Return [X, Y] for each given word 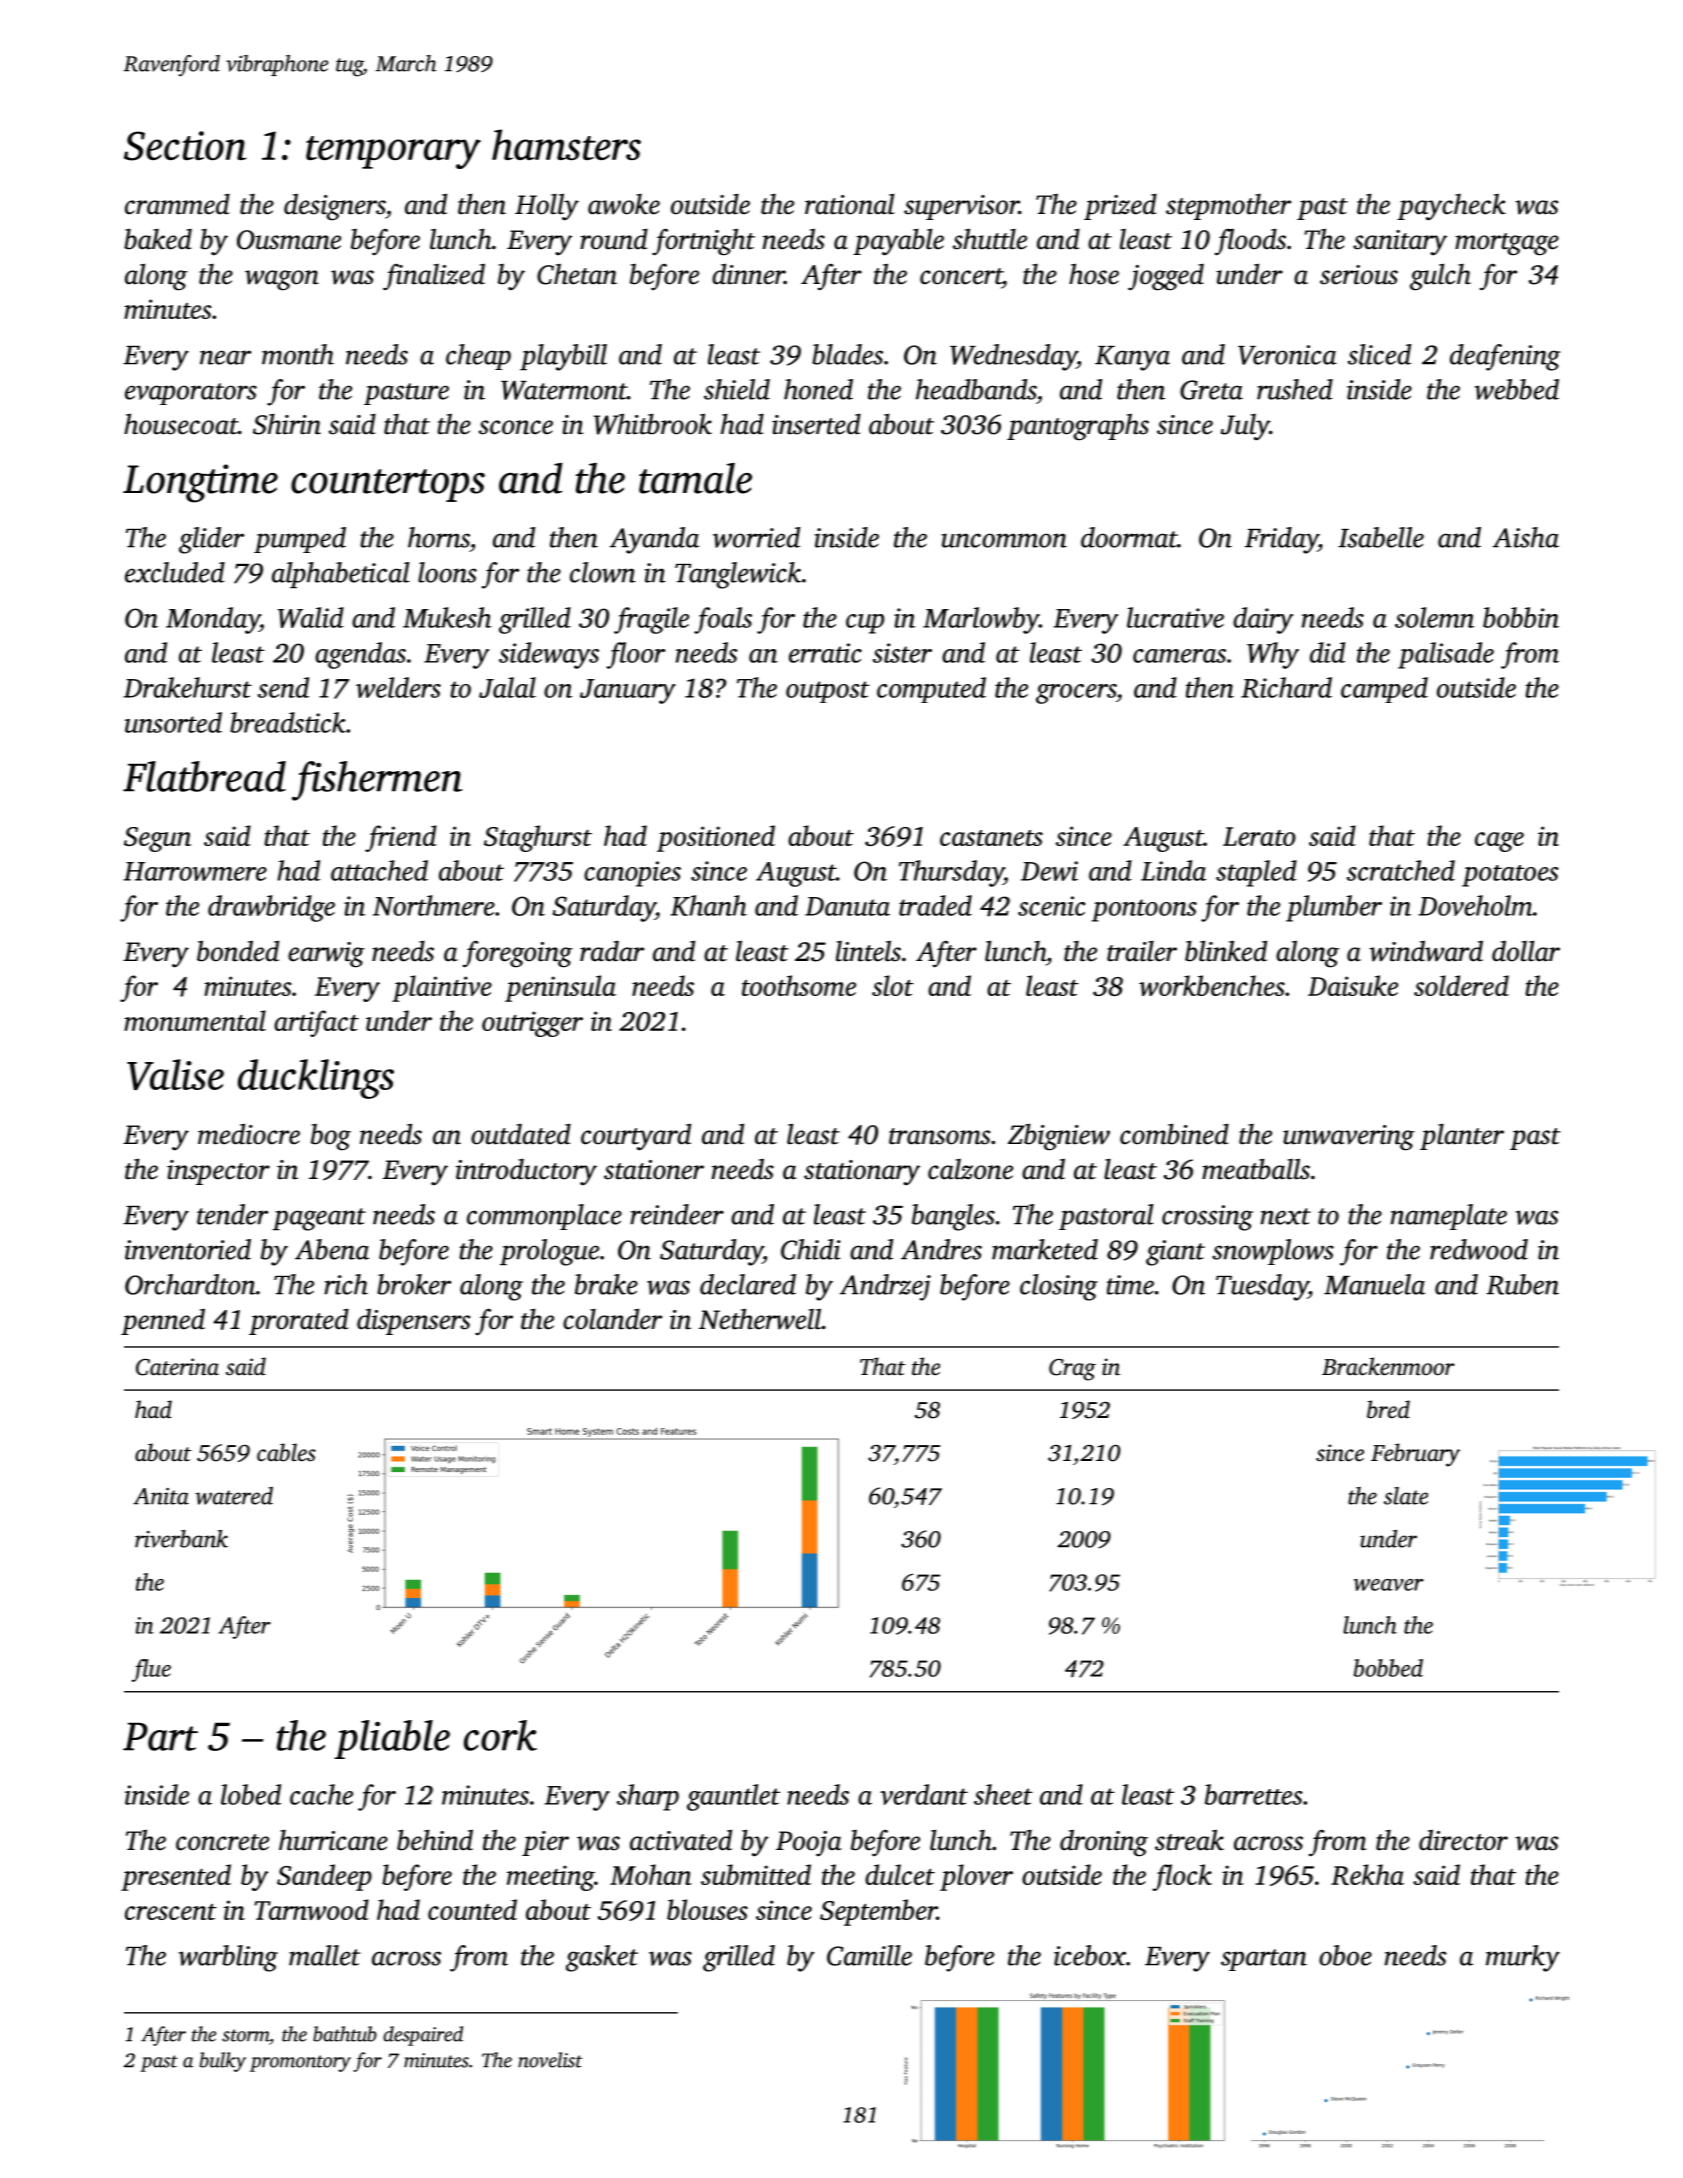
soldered [1461, 985]
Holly [547, 207]
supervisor [961, 207]
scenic [1051, 906]
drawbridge [271, 908]
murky [1523, 1958]
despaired [423, 2036]
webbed [1517, 389]
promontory [300, 2063]
